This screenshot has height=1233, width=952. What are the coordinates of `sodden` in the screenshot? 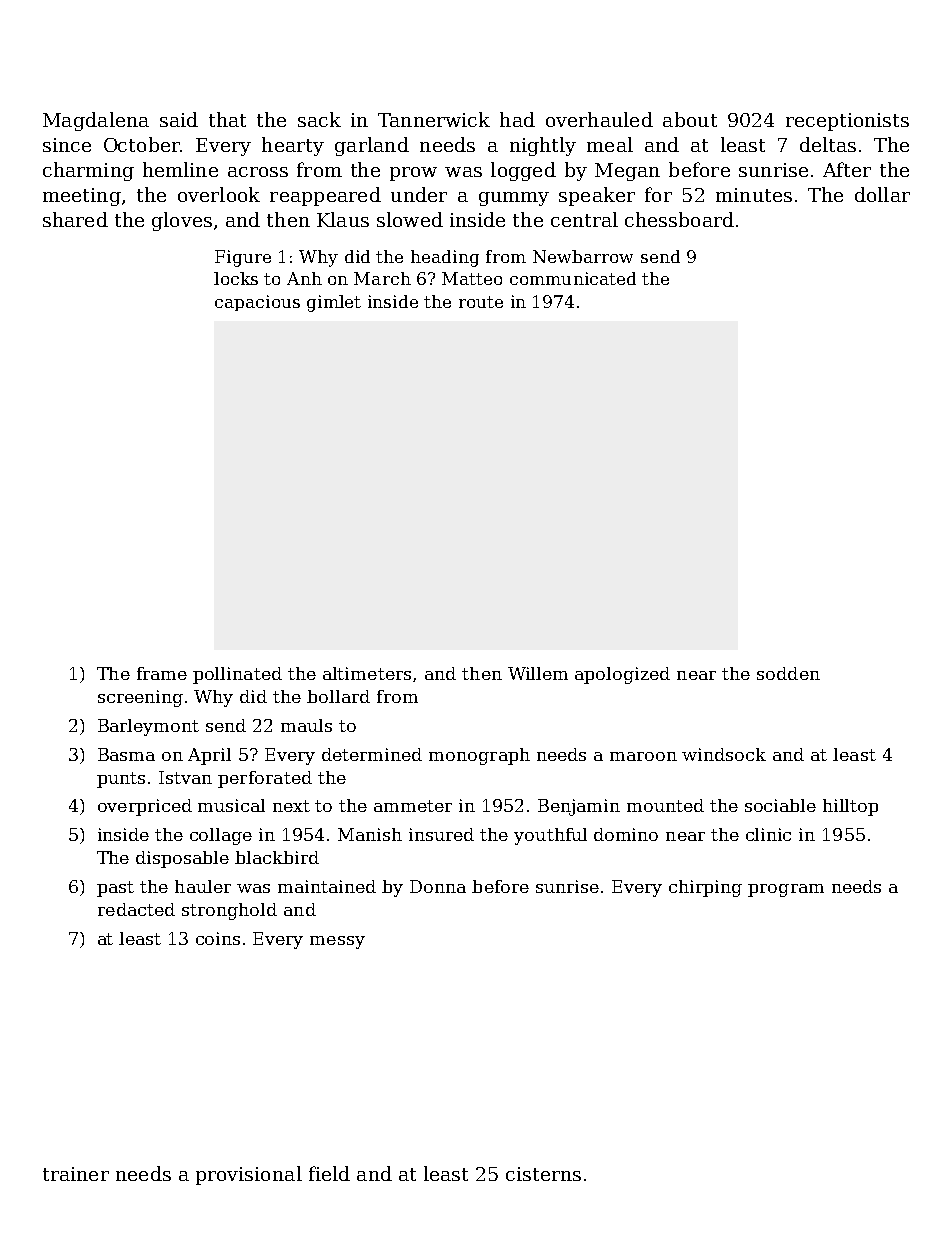 It's located at (788, 673).
